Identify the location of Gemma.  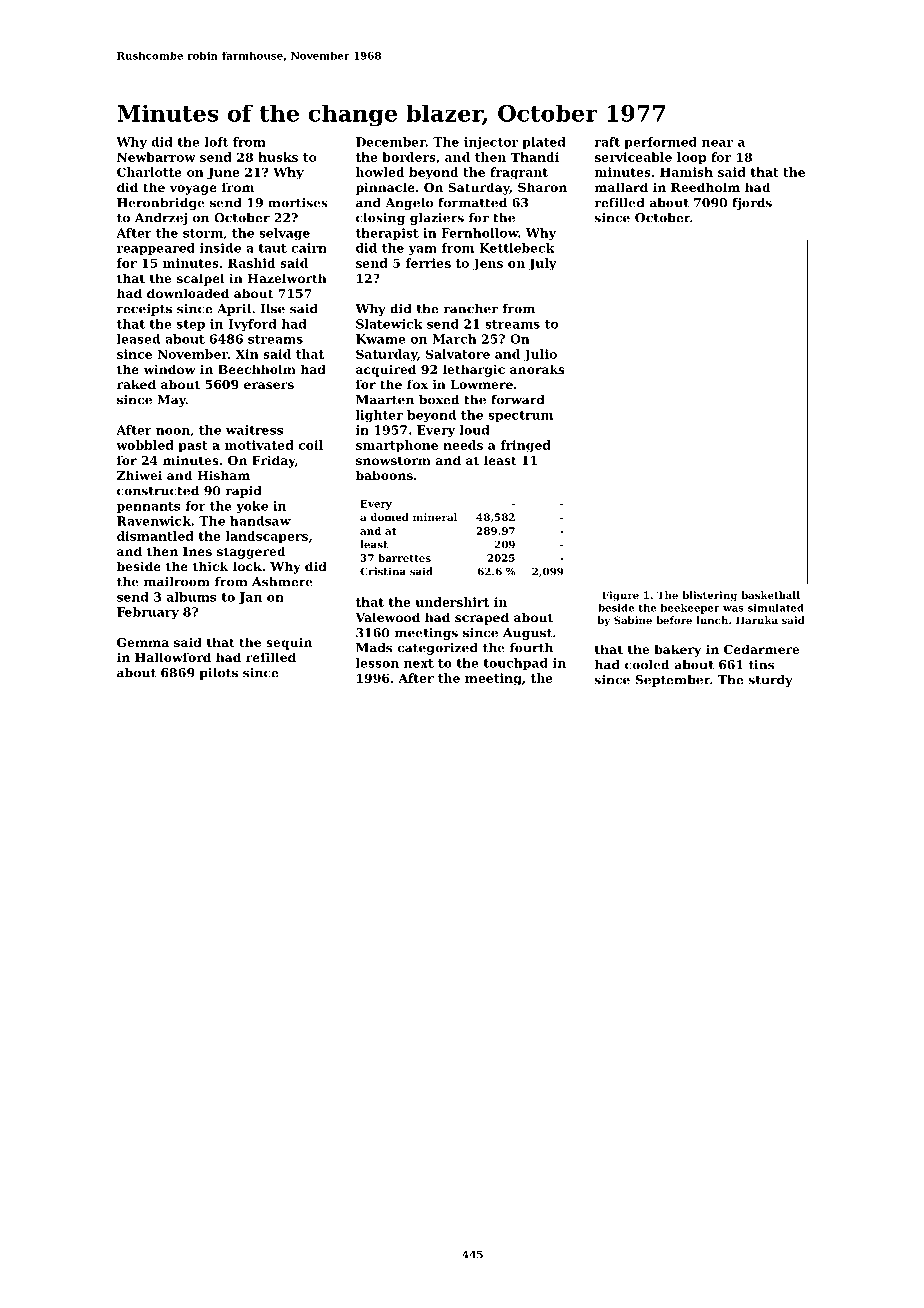
(143, 642).
